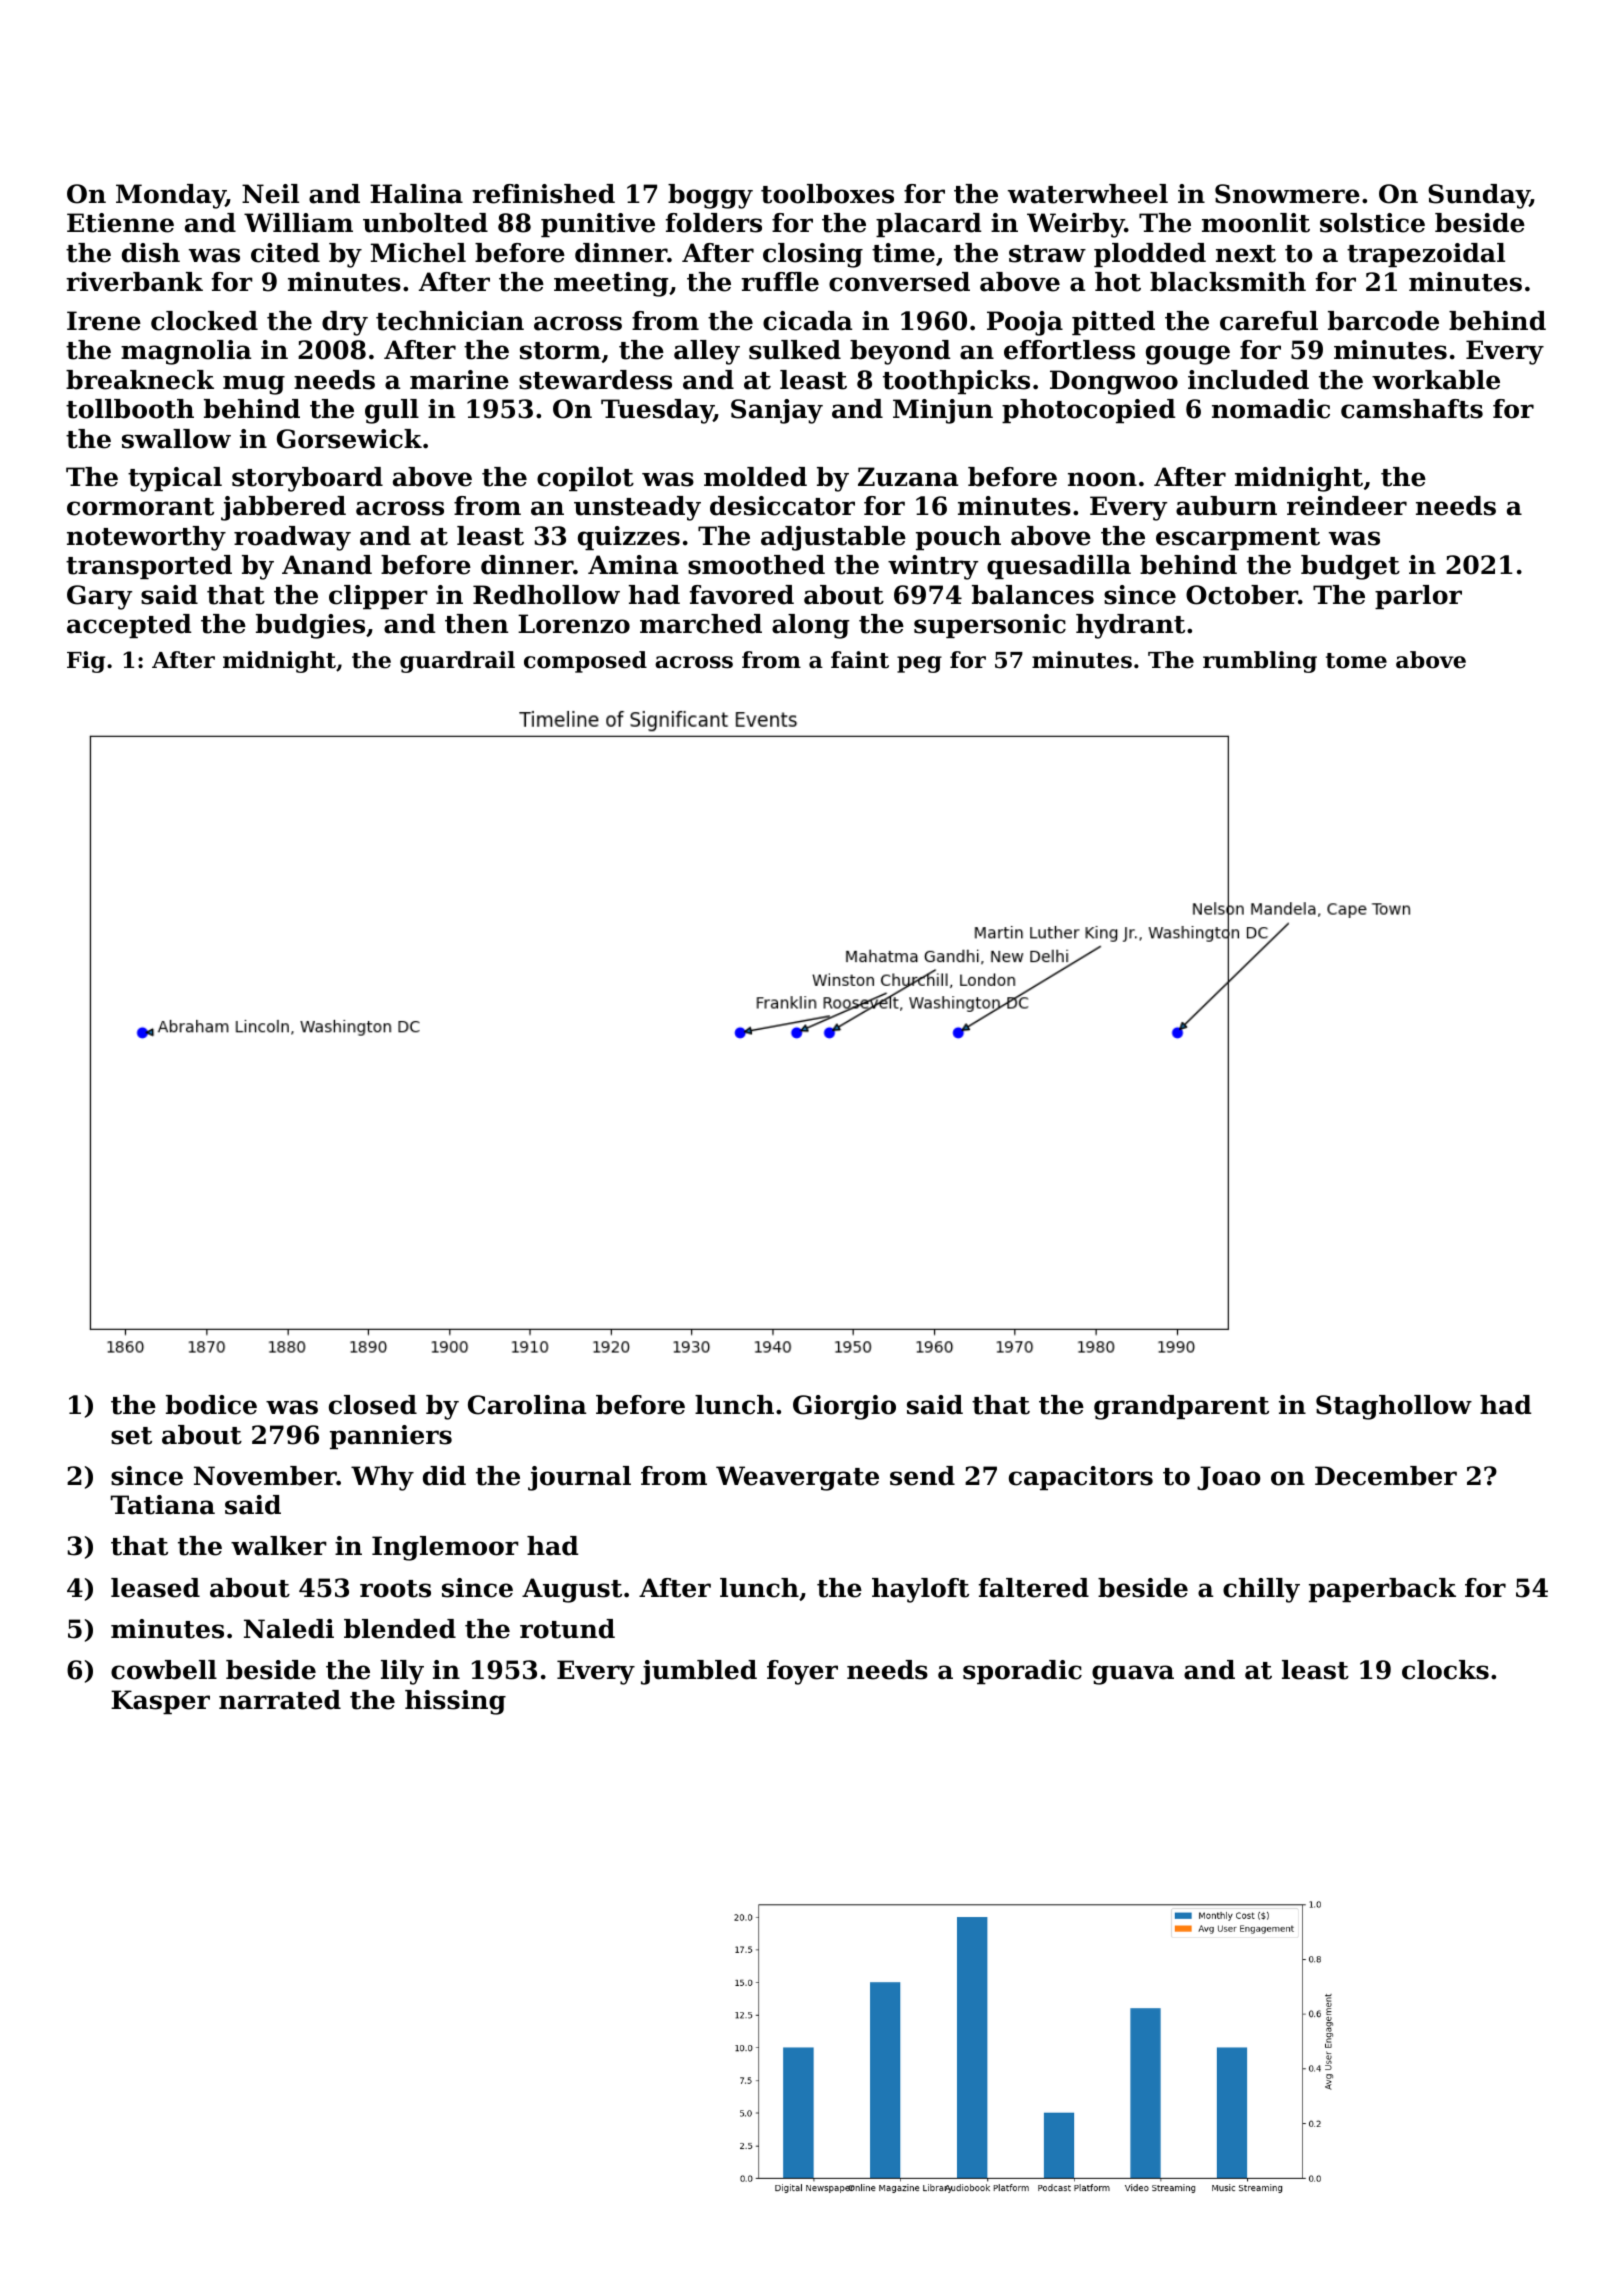 This screenshot has height=2292, width=1620. What do you see at coordinates (163, 1505) in the screenshot?
I see `Tatiana` at bounding box center [163, 1505].
